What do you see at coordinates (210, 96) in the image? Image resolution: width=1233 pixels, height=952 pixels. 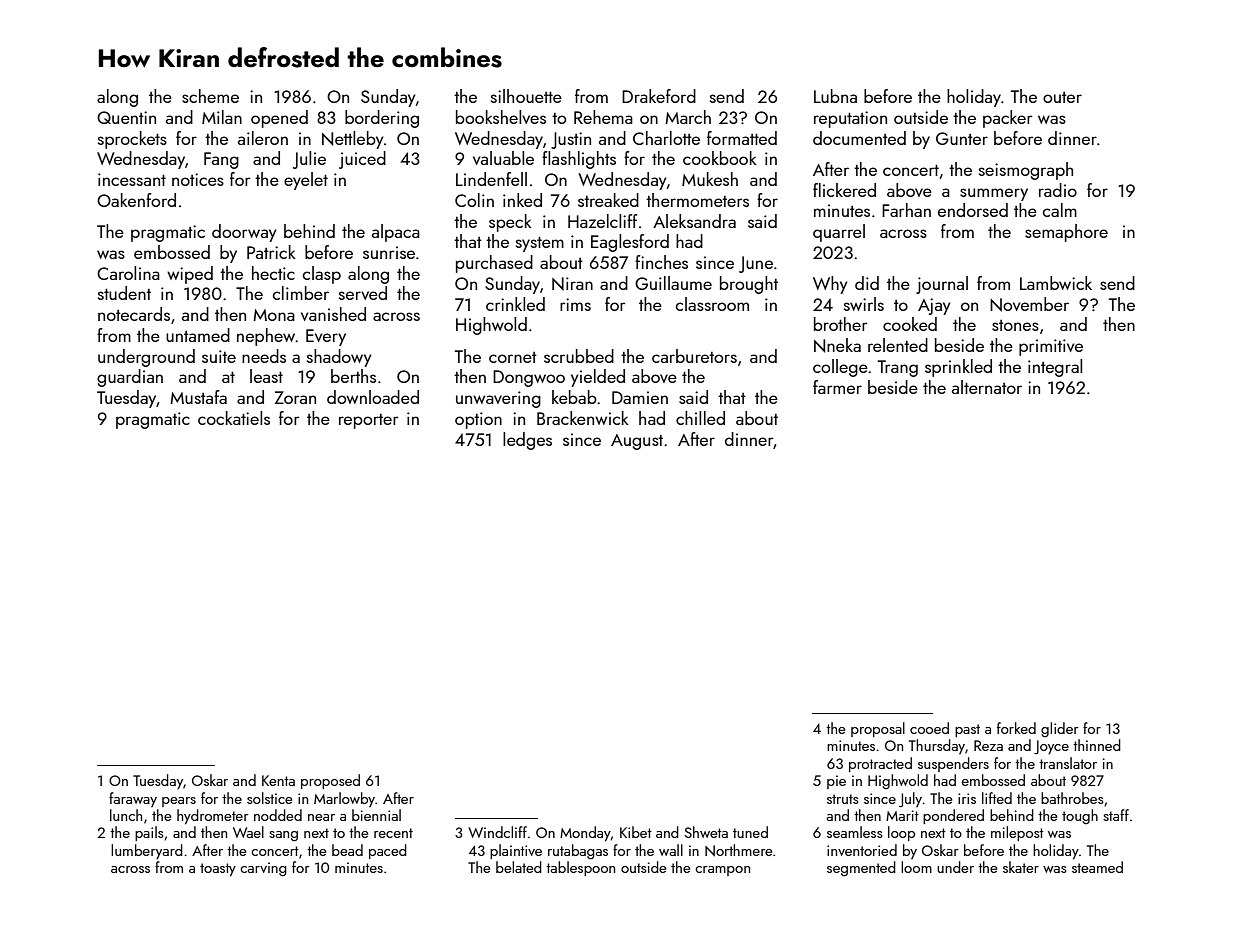 I see `scheme` at bounding box center [210, 96].
